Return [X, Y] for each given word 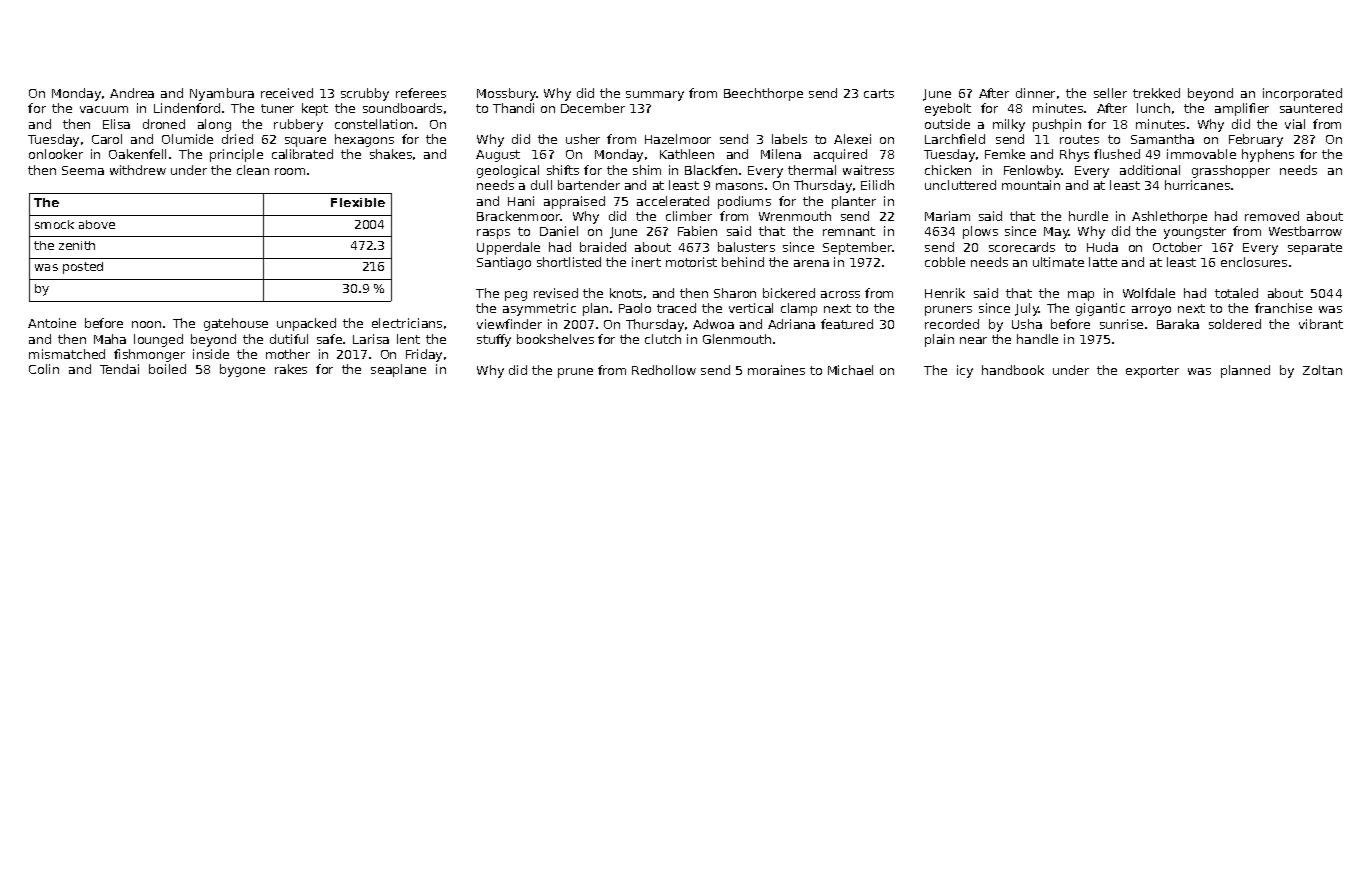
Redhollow [664, 370]
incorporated [1302, 94]
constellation [374, 124]
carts [879, 93]
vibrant [1321, 324]
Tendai [119, 369]
